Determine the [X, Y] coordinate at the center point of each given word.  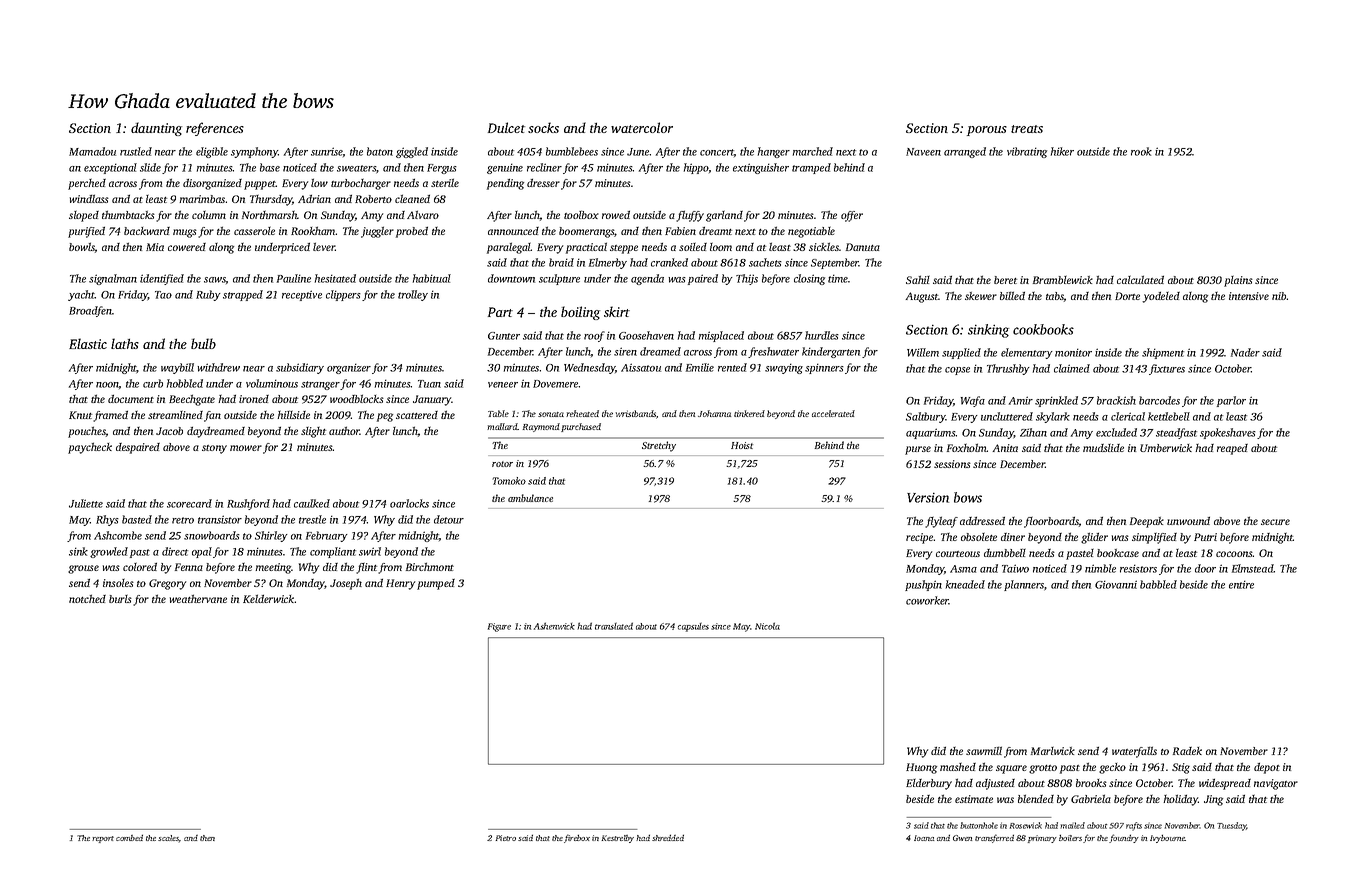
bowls [82, 246]
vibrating [1027, 152]
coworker [927, 600]
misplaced [721, 336]
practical [586, 248]
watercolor [642, 127]
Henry [400, 584]
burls [120, 598]
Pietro [505, 838]
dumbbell [1005, 552]
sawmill [984, 750]
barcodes [1159, 400]
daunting [156, 129]
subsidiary [300, 368]
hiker [1062, 151]
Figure [499, 627]
